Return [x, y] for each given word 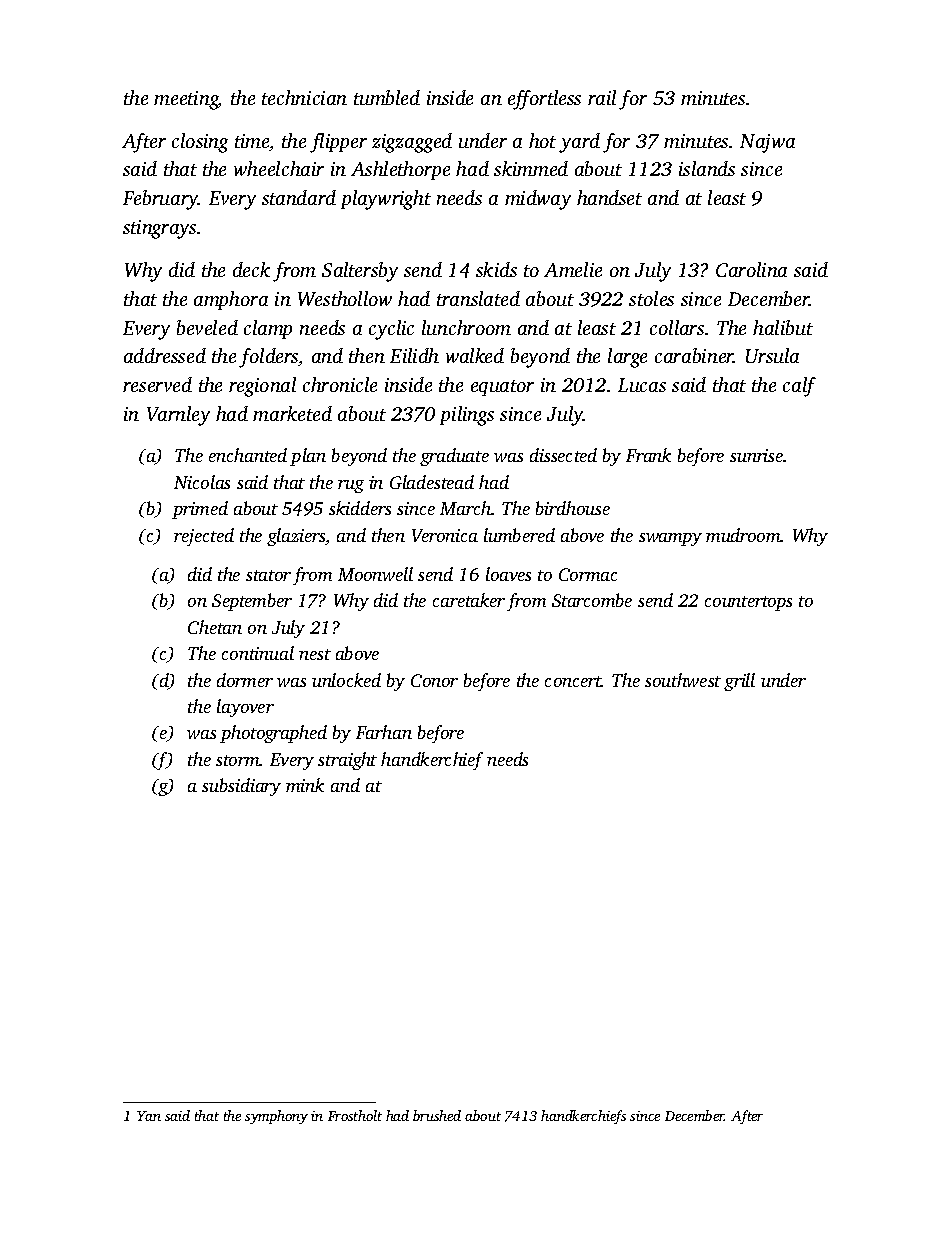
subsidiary [241, 787]
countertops [748, 603]
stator [268, 575]
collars [677, 327]
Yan [149, 1116]
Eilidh [414, 355]
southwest [683, 680]
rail [602, 97]
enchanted [248, 455]
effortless [544, 100]
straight [347, 761]
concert [573, 681]
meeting [186, 100]
